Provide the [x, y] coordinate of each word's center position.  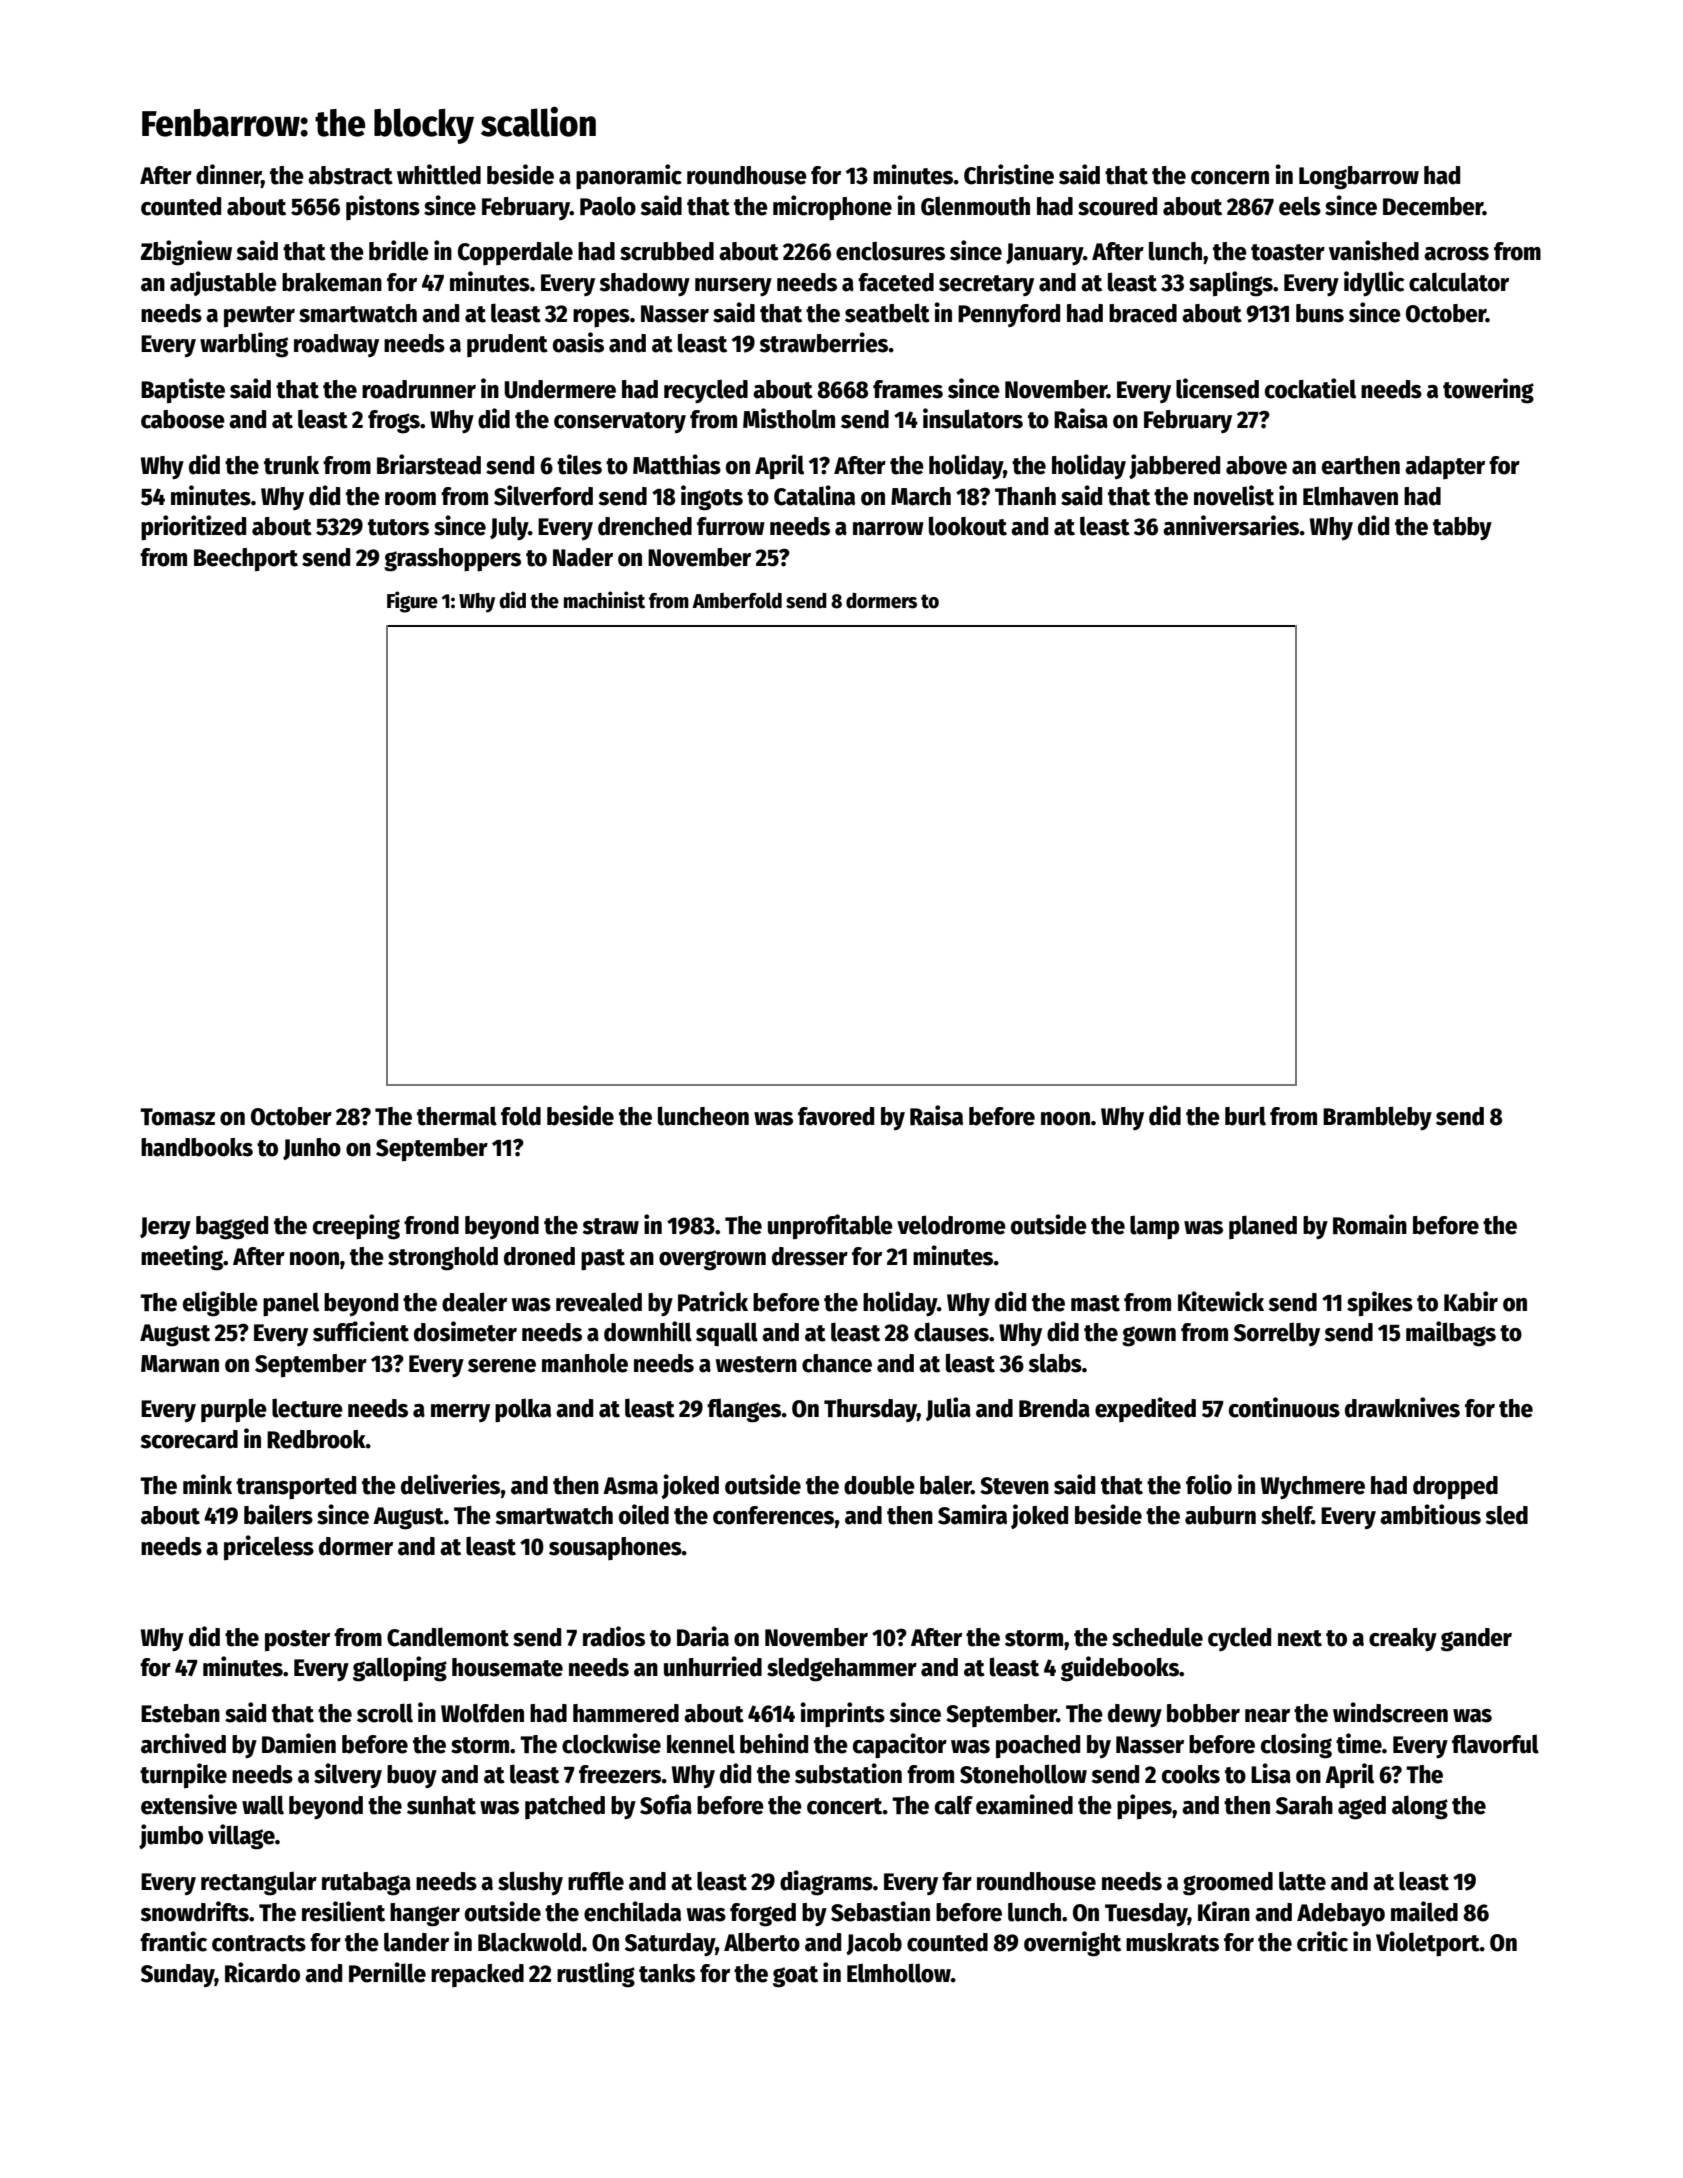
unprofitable [830, 1226]
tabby [1462, 528]
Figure [412, 602]
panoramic [629, 177]
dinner [228, 174]
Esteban [180, 1713]
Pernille [387, 1972]
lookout [968, 526]
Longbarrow [1359, 178]
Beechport [246, 559]
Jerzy [165, 1228]
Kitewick [1221, 1301]
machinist [604, 600]
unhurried [713, 1666]
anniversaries [1231, 525]
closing [1296, 1746]
